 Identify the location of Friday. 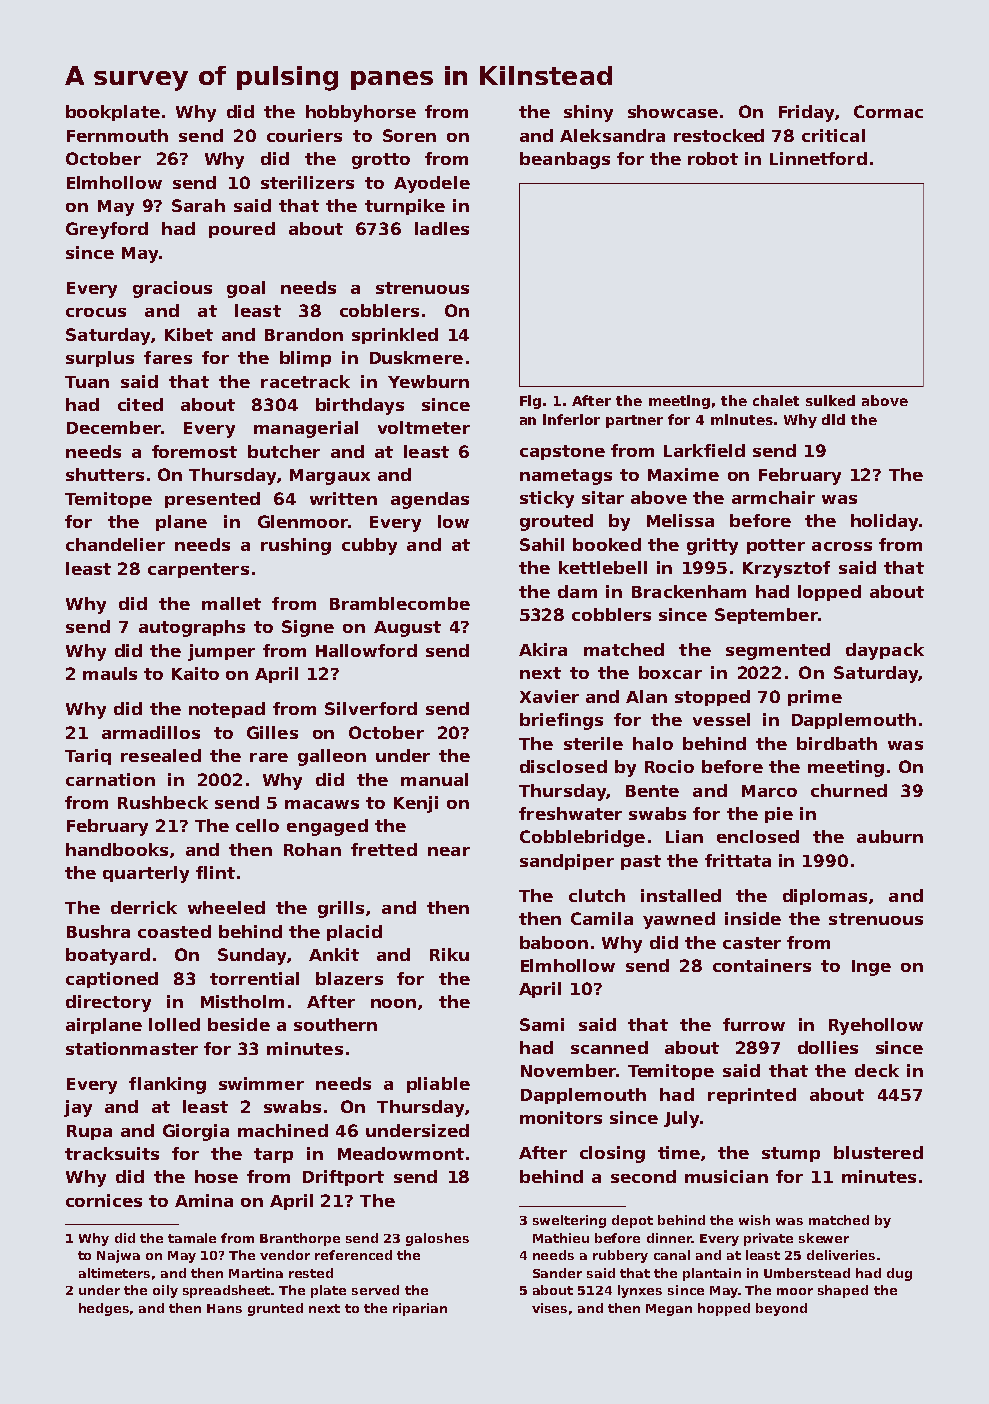
(806, 113).
